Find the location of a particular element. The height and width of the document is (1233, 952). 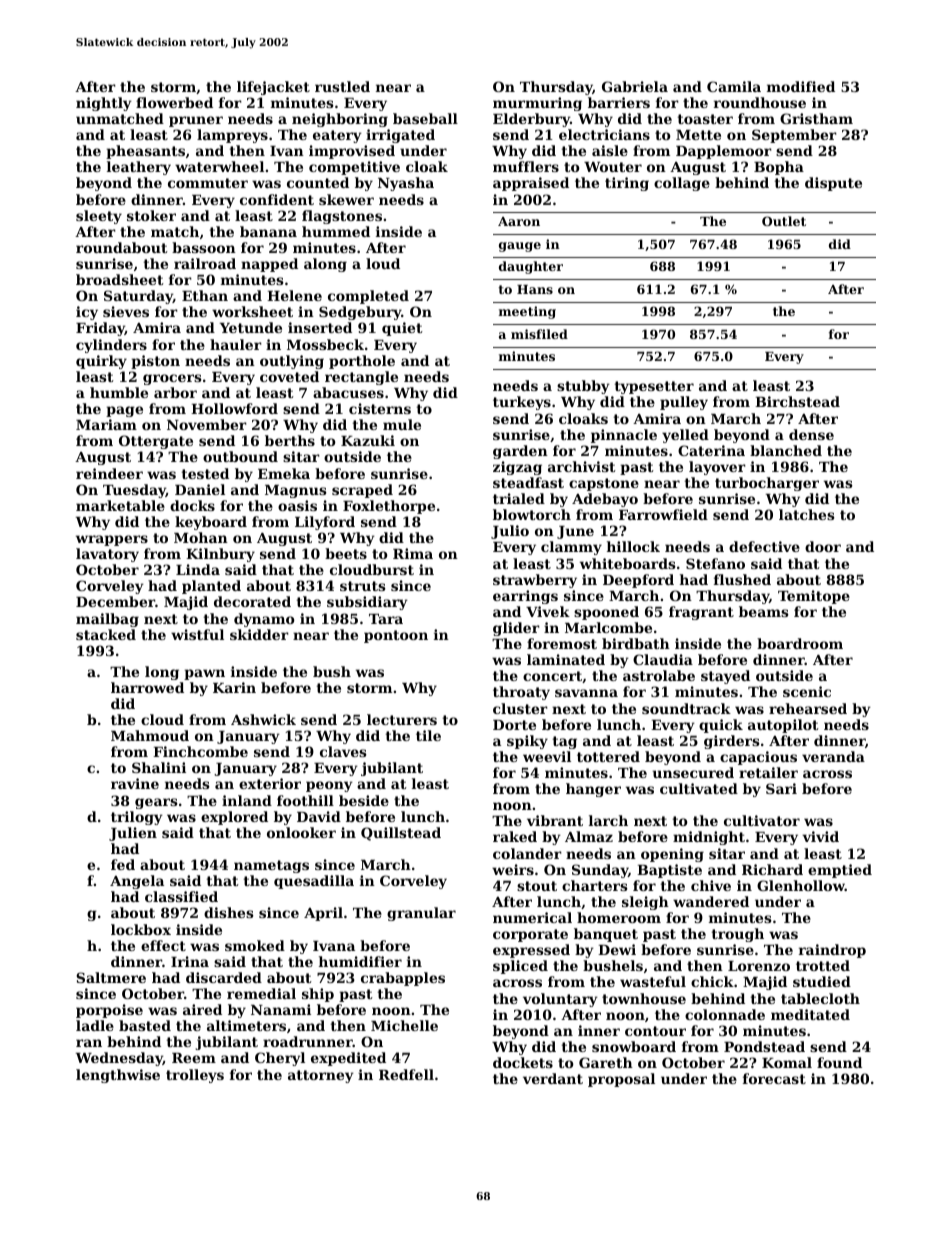

Outlet is located at coordinates (784, 221).
